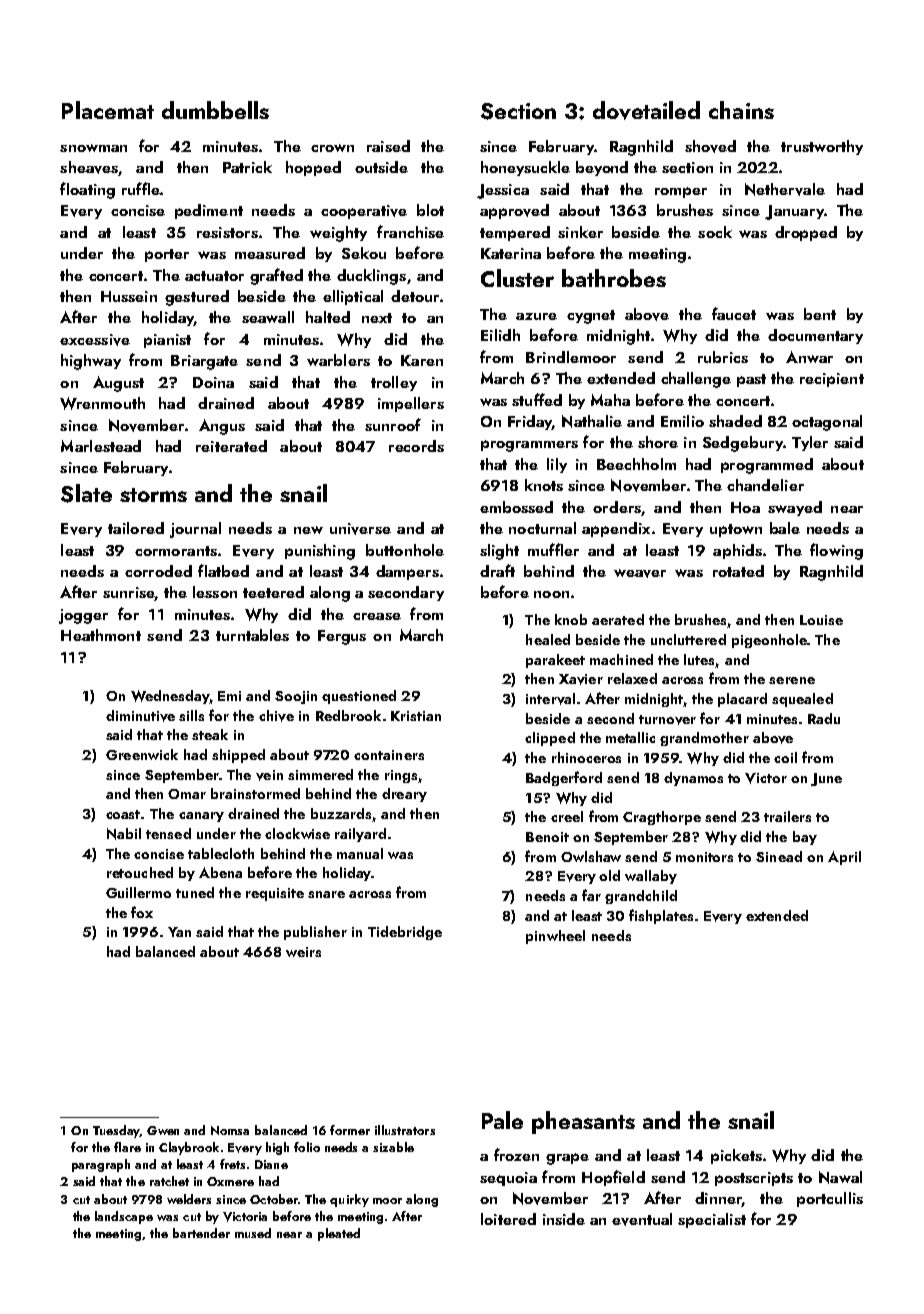 This document has height=1314, width=924. Describe the element at coordinates (580, 232) in the document. I see `sinker` at that location.
